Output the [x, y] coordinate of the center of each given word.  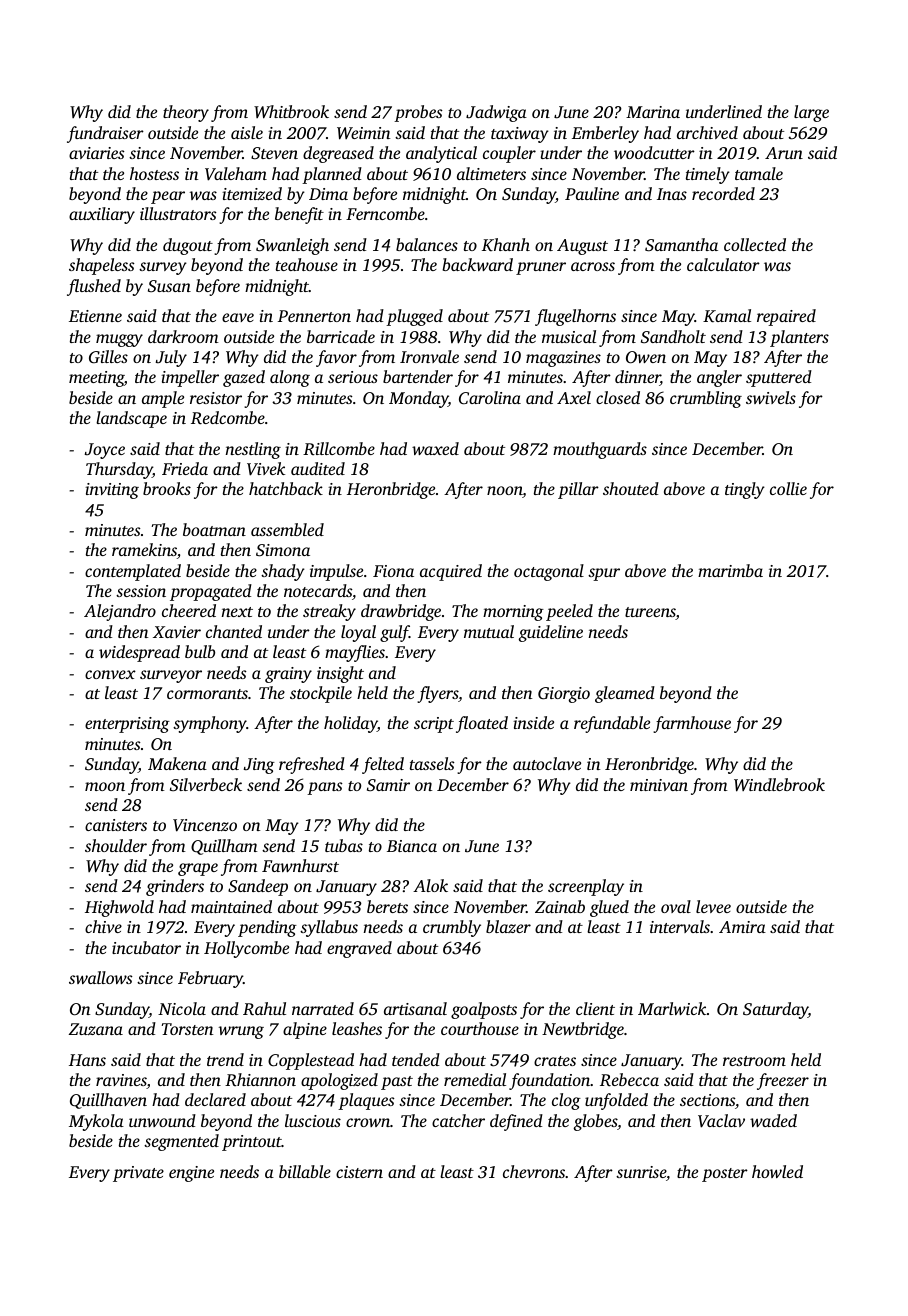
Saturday [775, 1010]
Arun [784, 153]
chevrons [534, 1171]
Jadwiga [496, 113]
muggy [119, 340]
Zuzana [96, 1029]
